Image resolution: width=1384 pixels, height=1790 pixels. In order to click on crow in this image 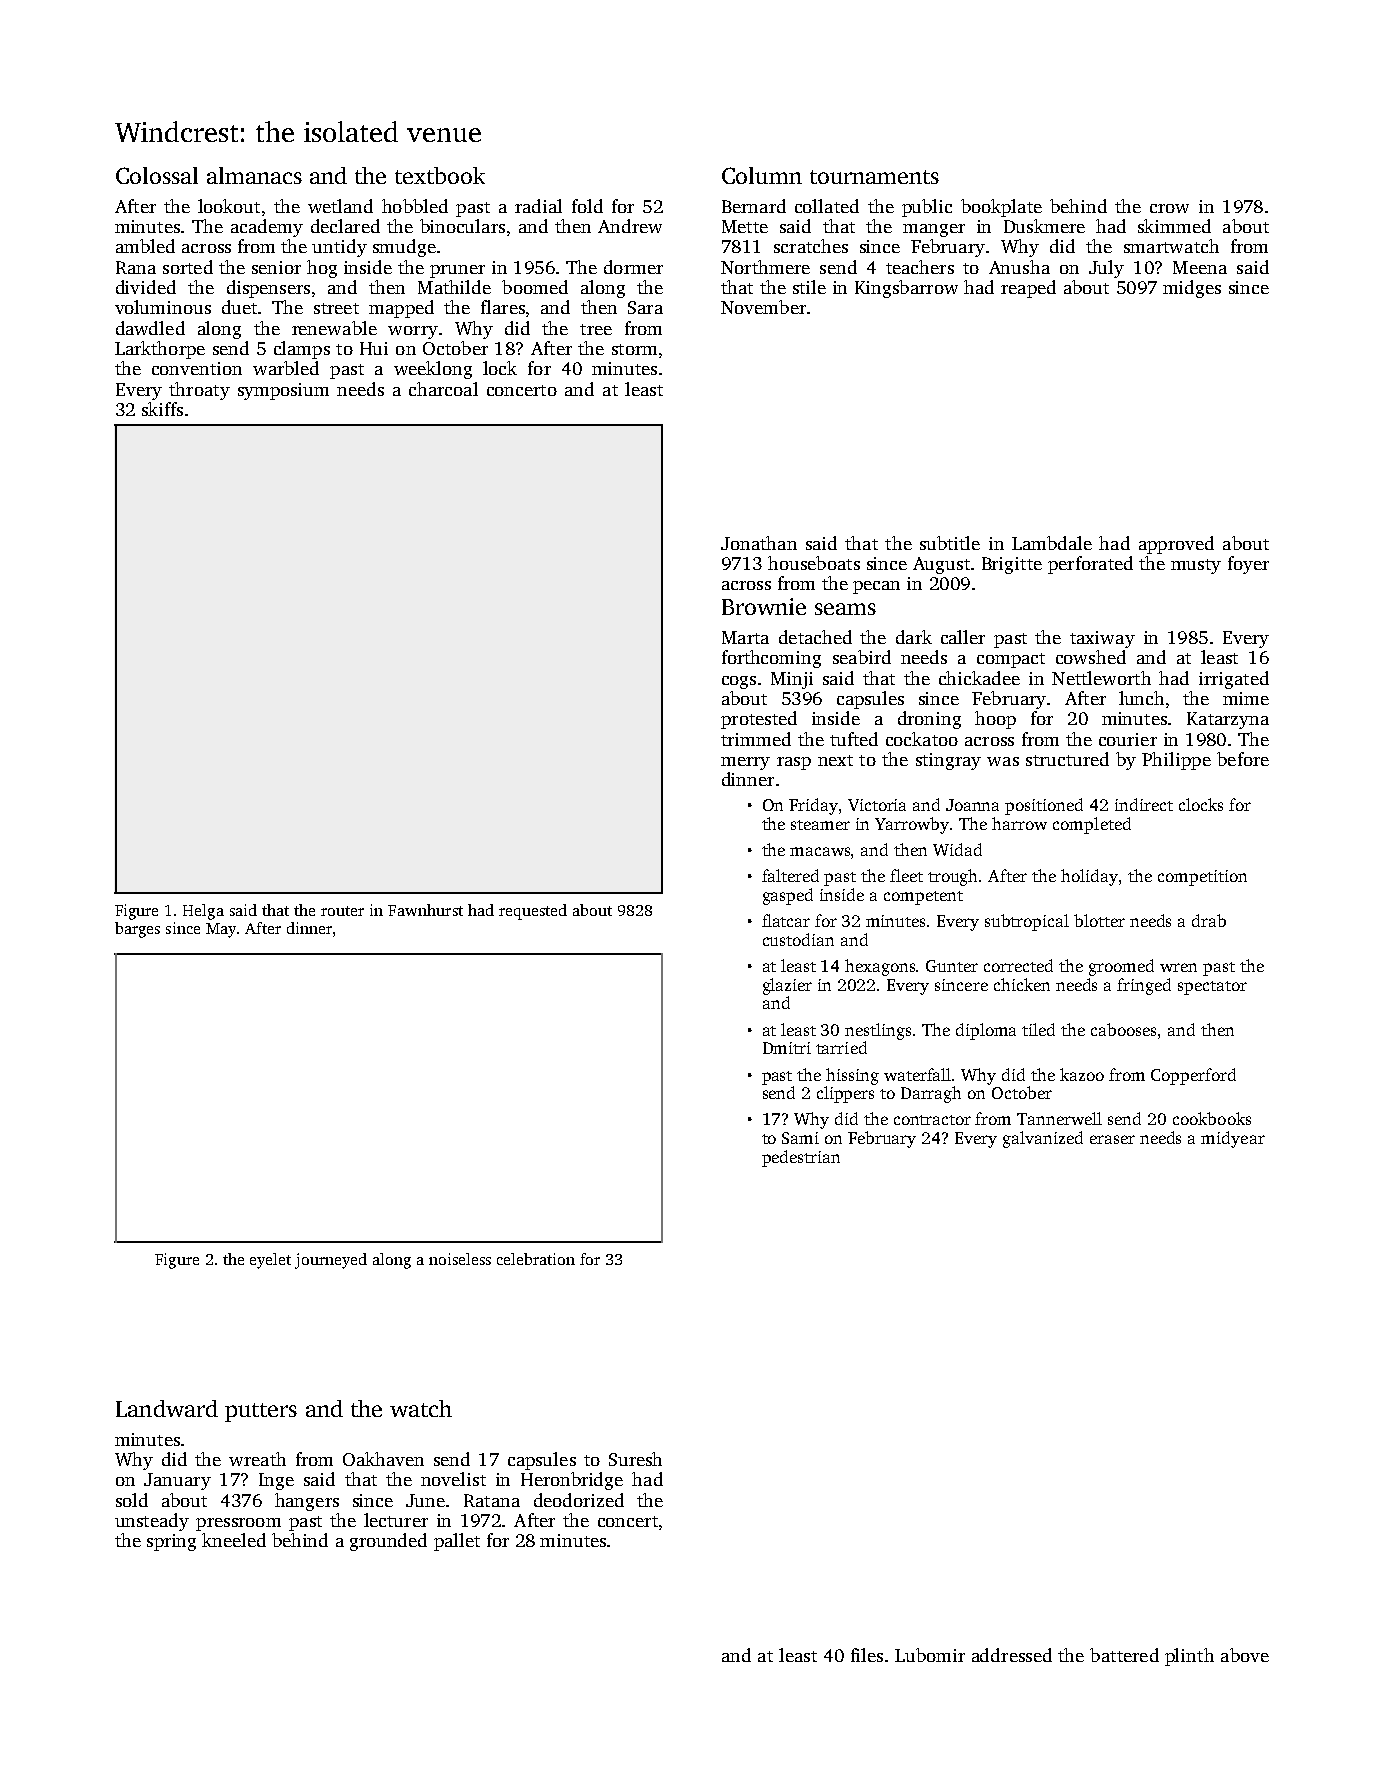, I will do `click(1169, 208)`.
